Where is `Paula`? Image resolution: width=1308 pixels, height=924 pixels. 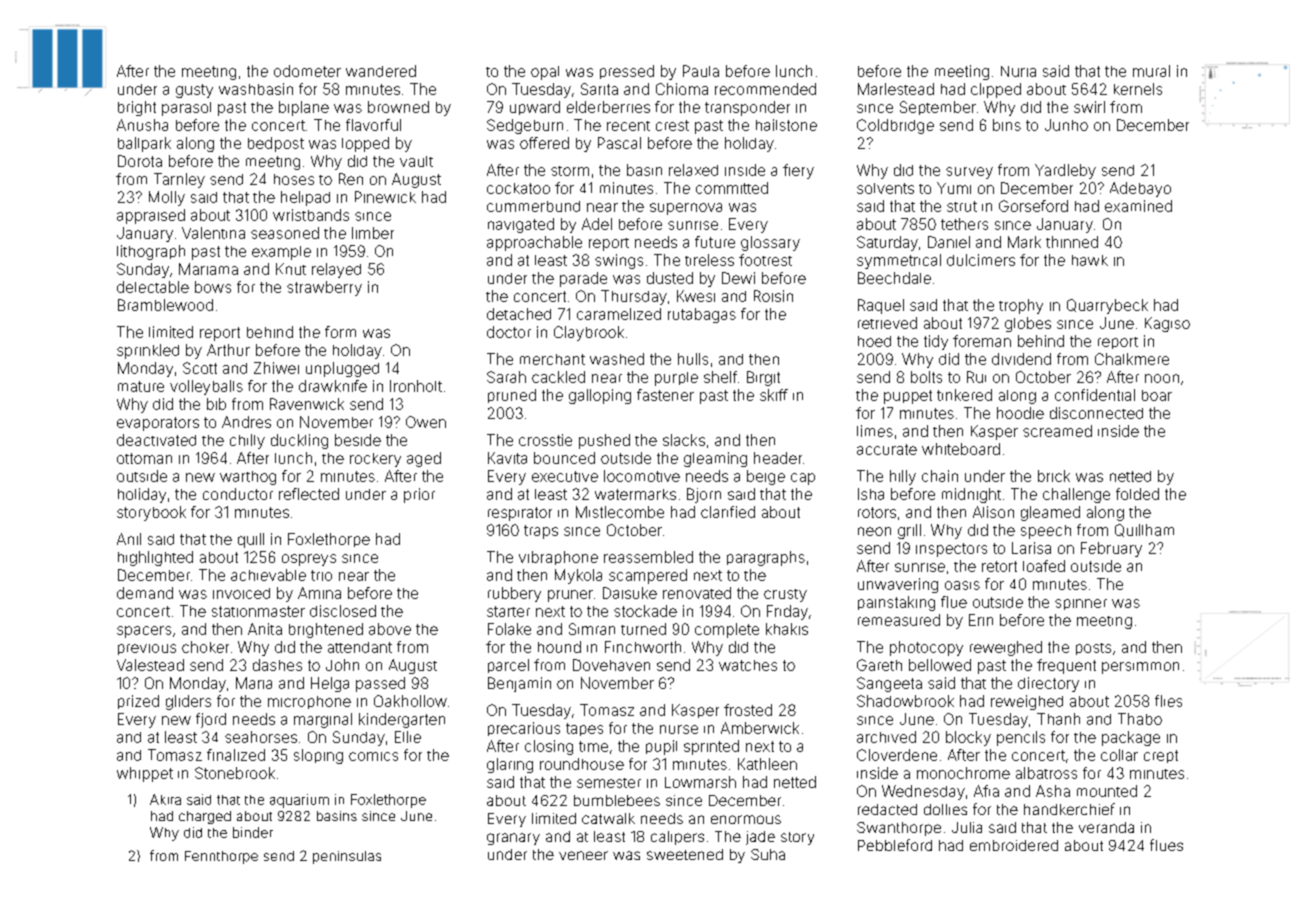
Paula is located at coordinates (701, 71).
